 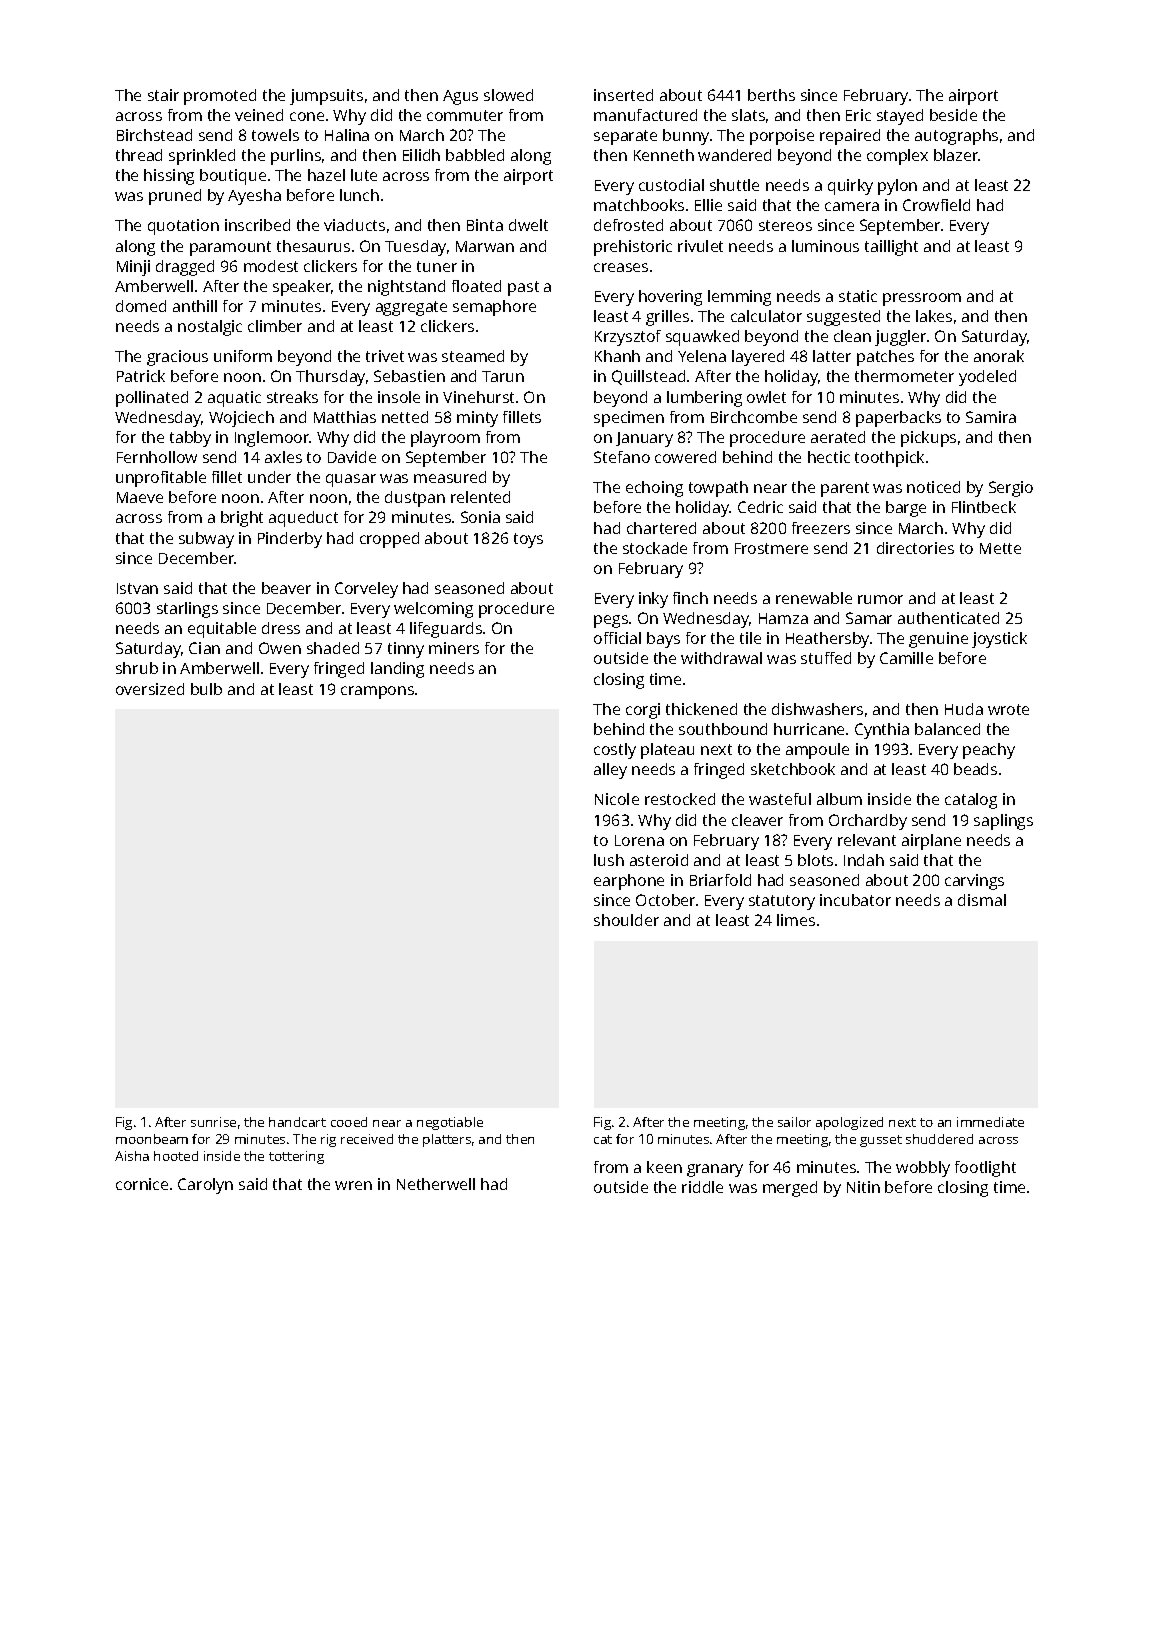 What do you see at coordinates (760, 507) in the screenshot?
I see `Cedric` at bounding box center [760, 507].
